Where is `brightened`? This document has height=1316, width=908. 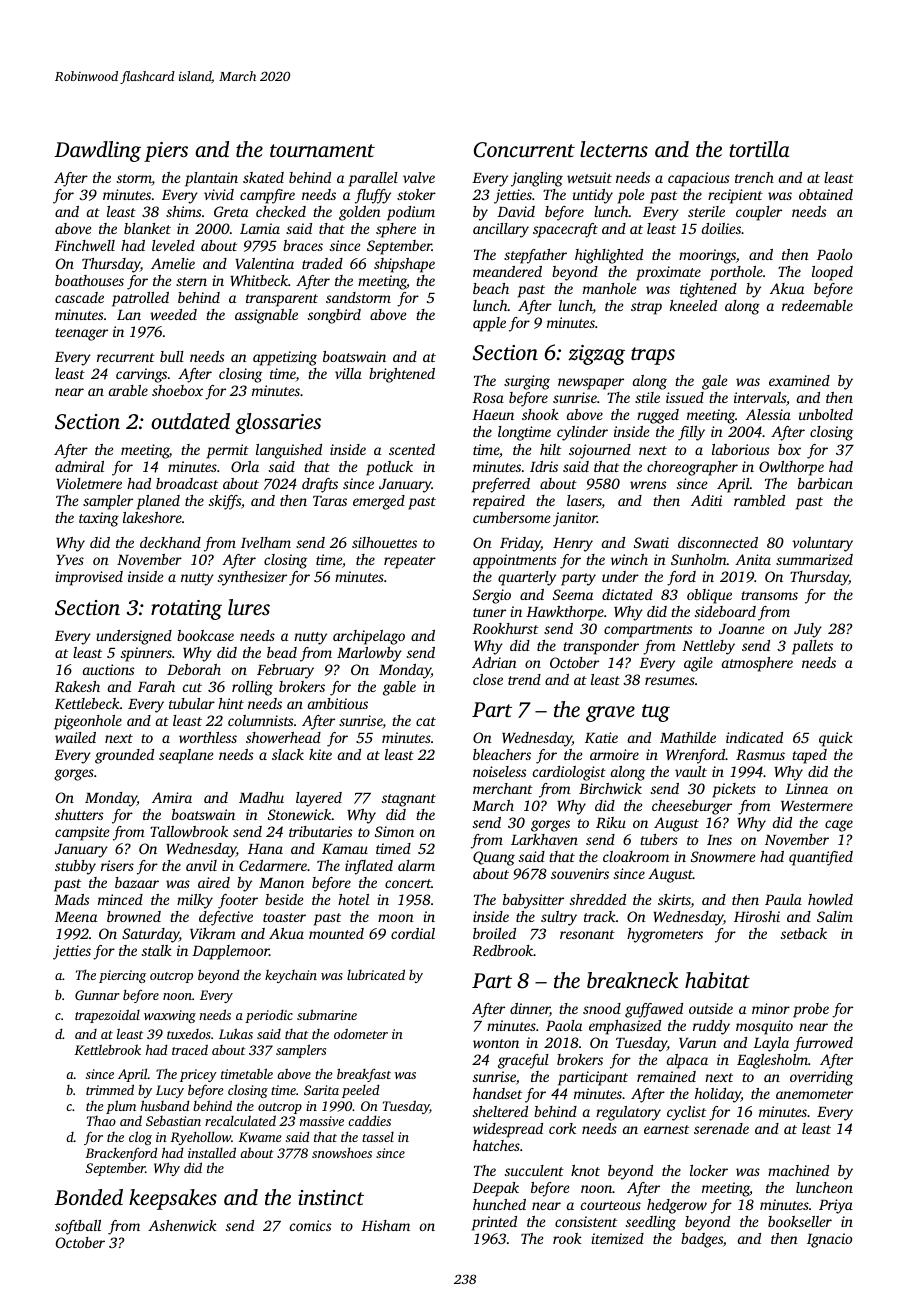 brightened is located at coordinates (402, 375).
